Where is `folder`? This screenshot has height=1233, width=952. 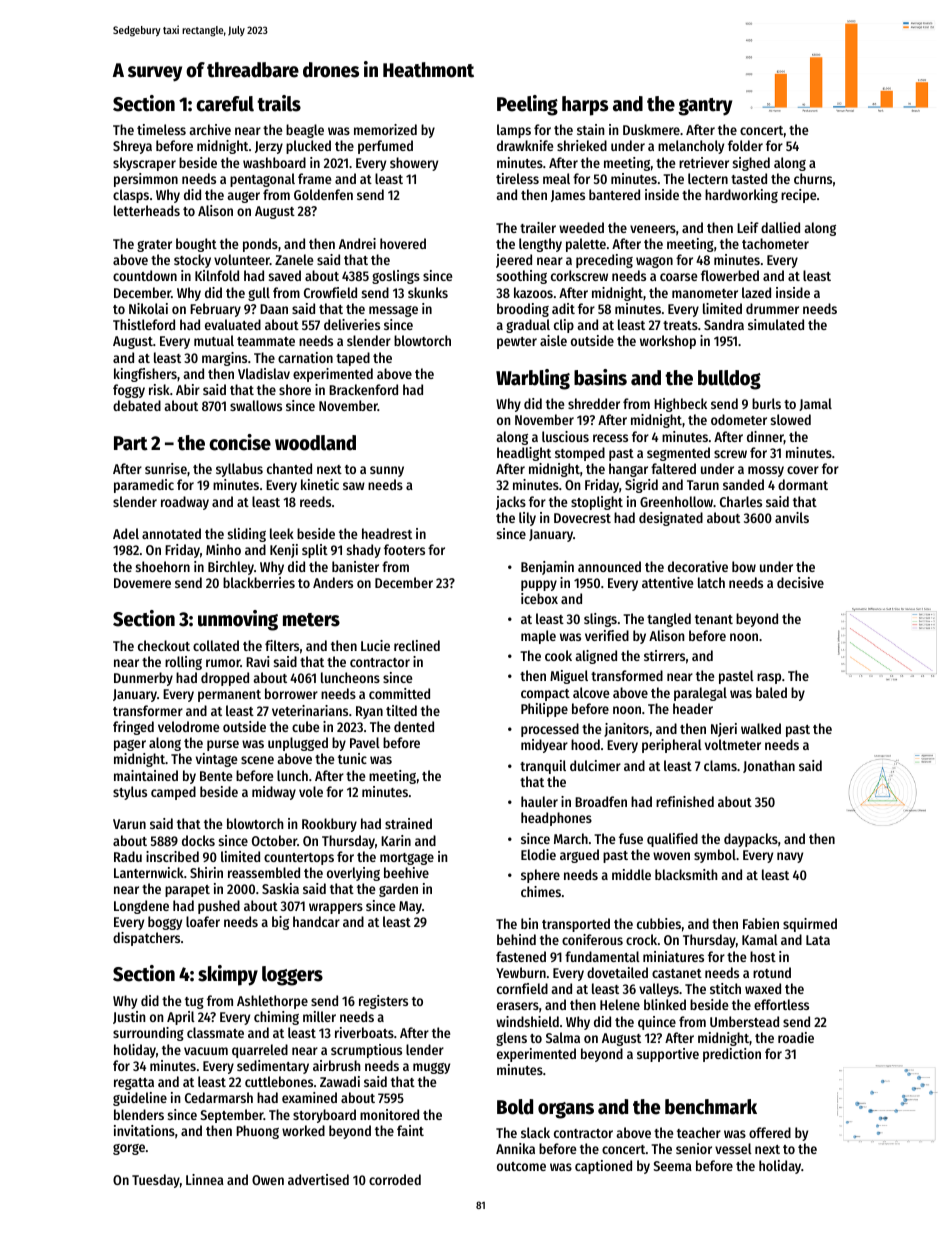
folder is located at coordinates (745, 145).
